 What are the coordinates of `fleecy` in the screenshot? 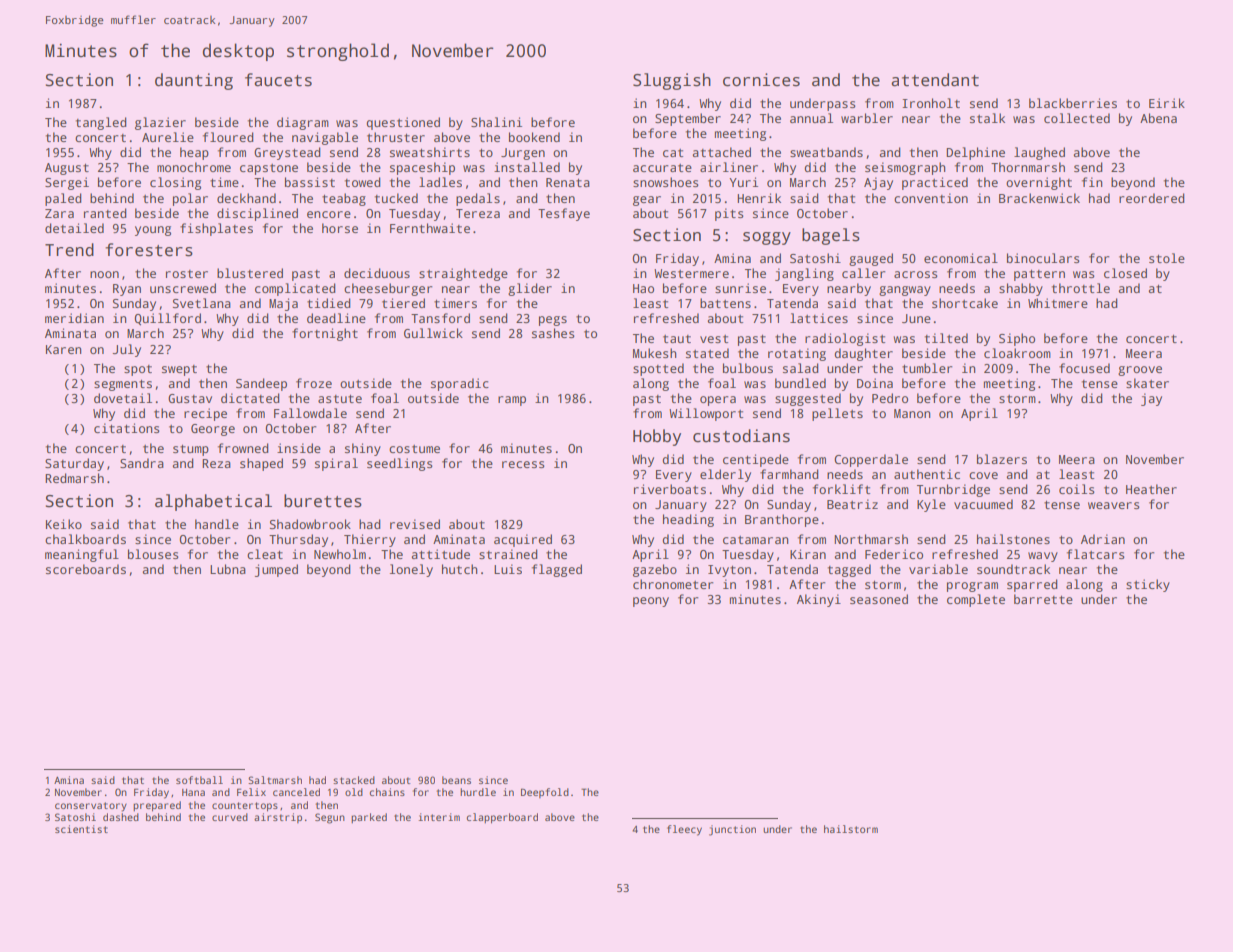 It's located at (684, 830).
